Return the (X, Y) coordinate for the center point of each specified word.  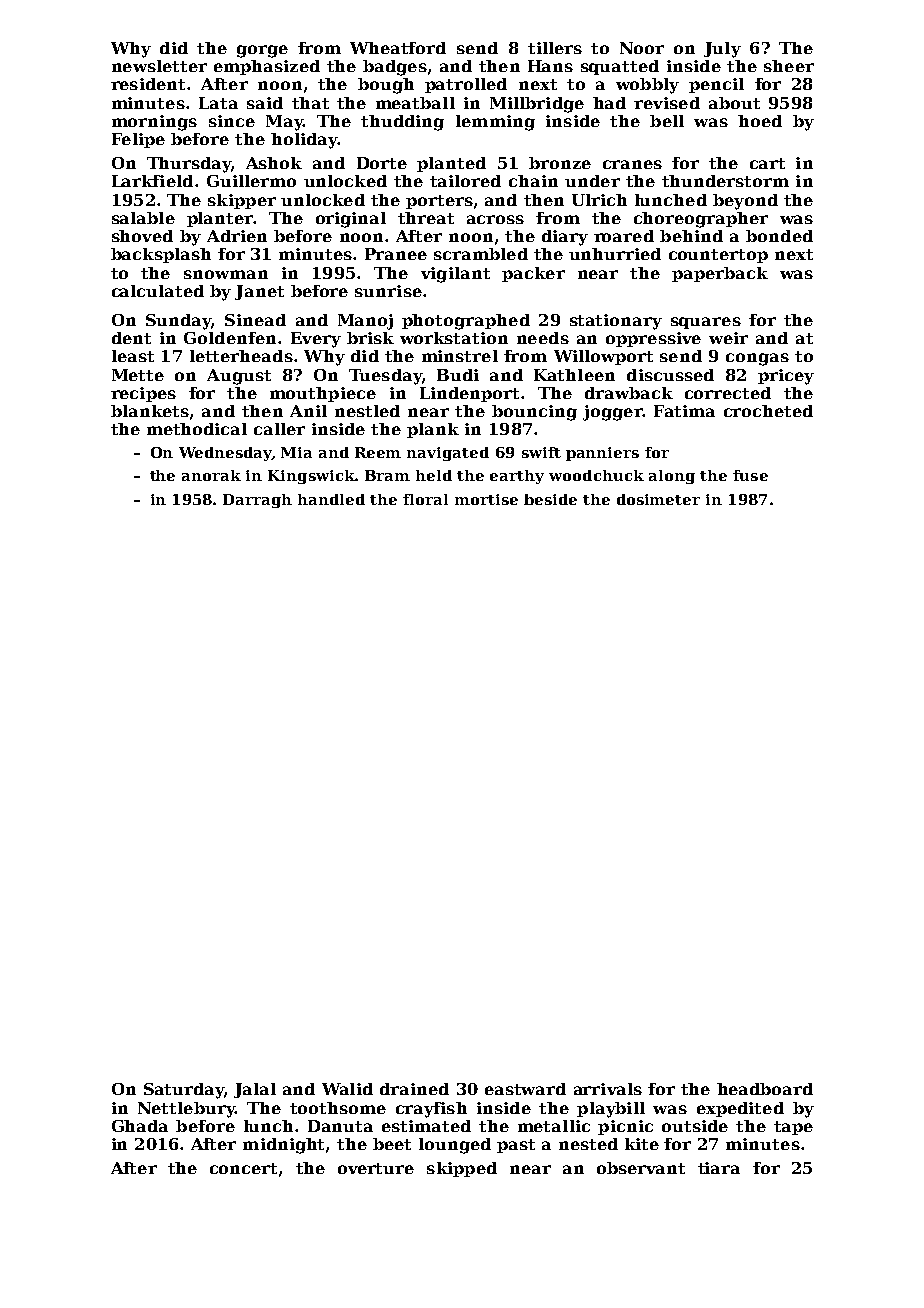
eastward (525, 1089)
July (722, 50)
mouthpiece (323, 394)
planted (451, 164)
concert (243, 1168)
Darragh (257, 501)
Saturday (184, 1091)
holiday (304, 141)
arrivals (608, 1089)
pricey (786, 377)
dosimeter (658, 499)
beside (550, 499)
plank (433, 430)
